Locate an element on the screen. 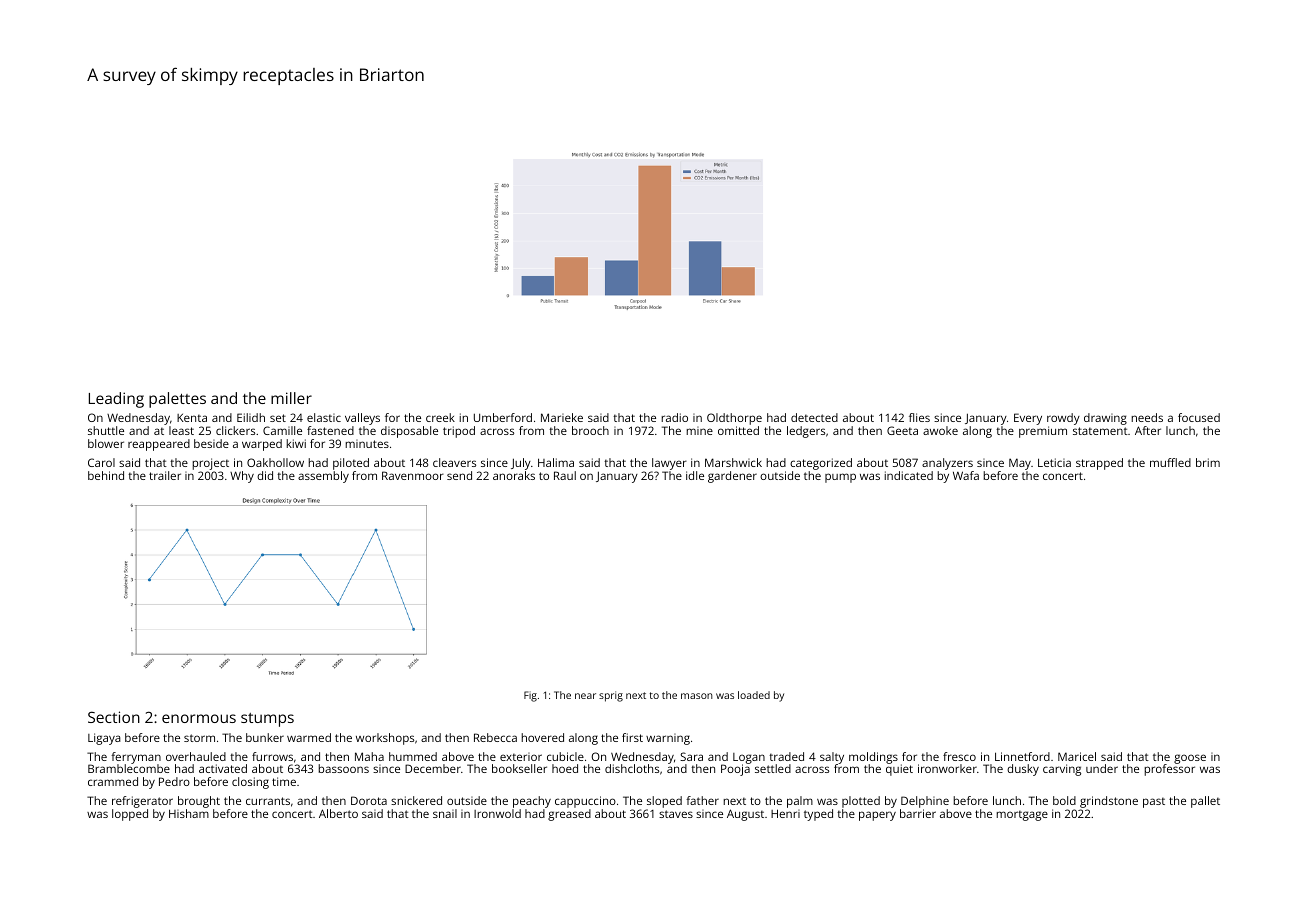 The width and height of the screenshot is (1308, 924). gardener is located at coordinates (732, 477).
